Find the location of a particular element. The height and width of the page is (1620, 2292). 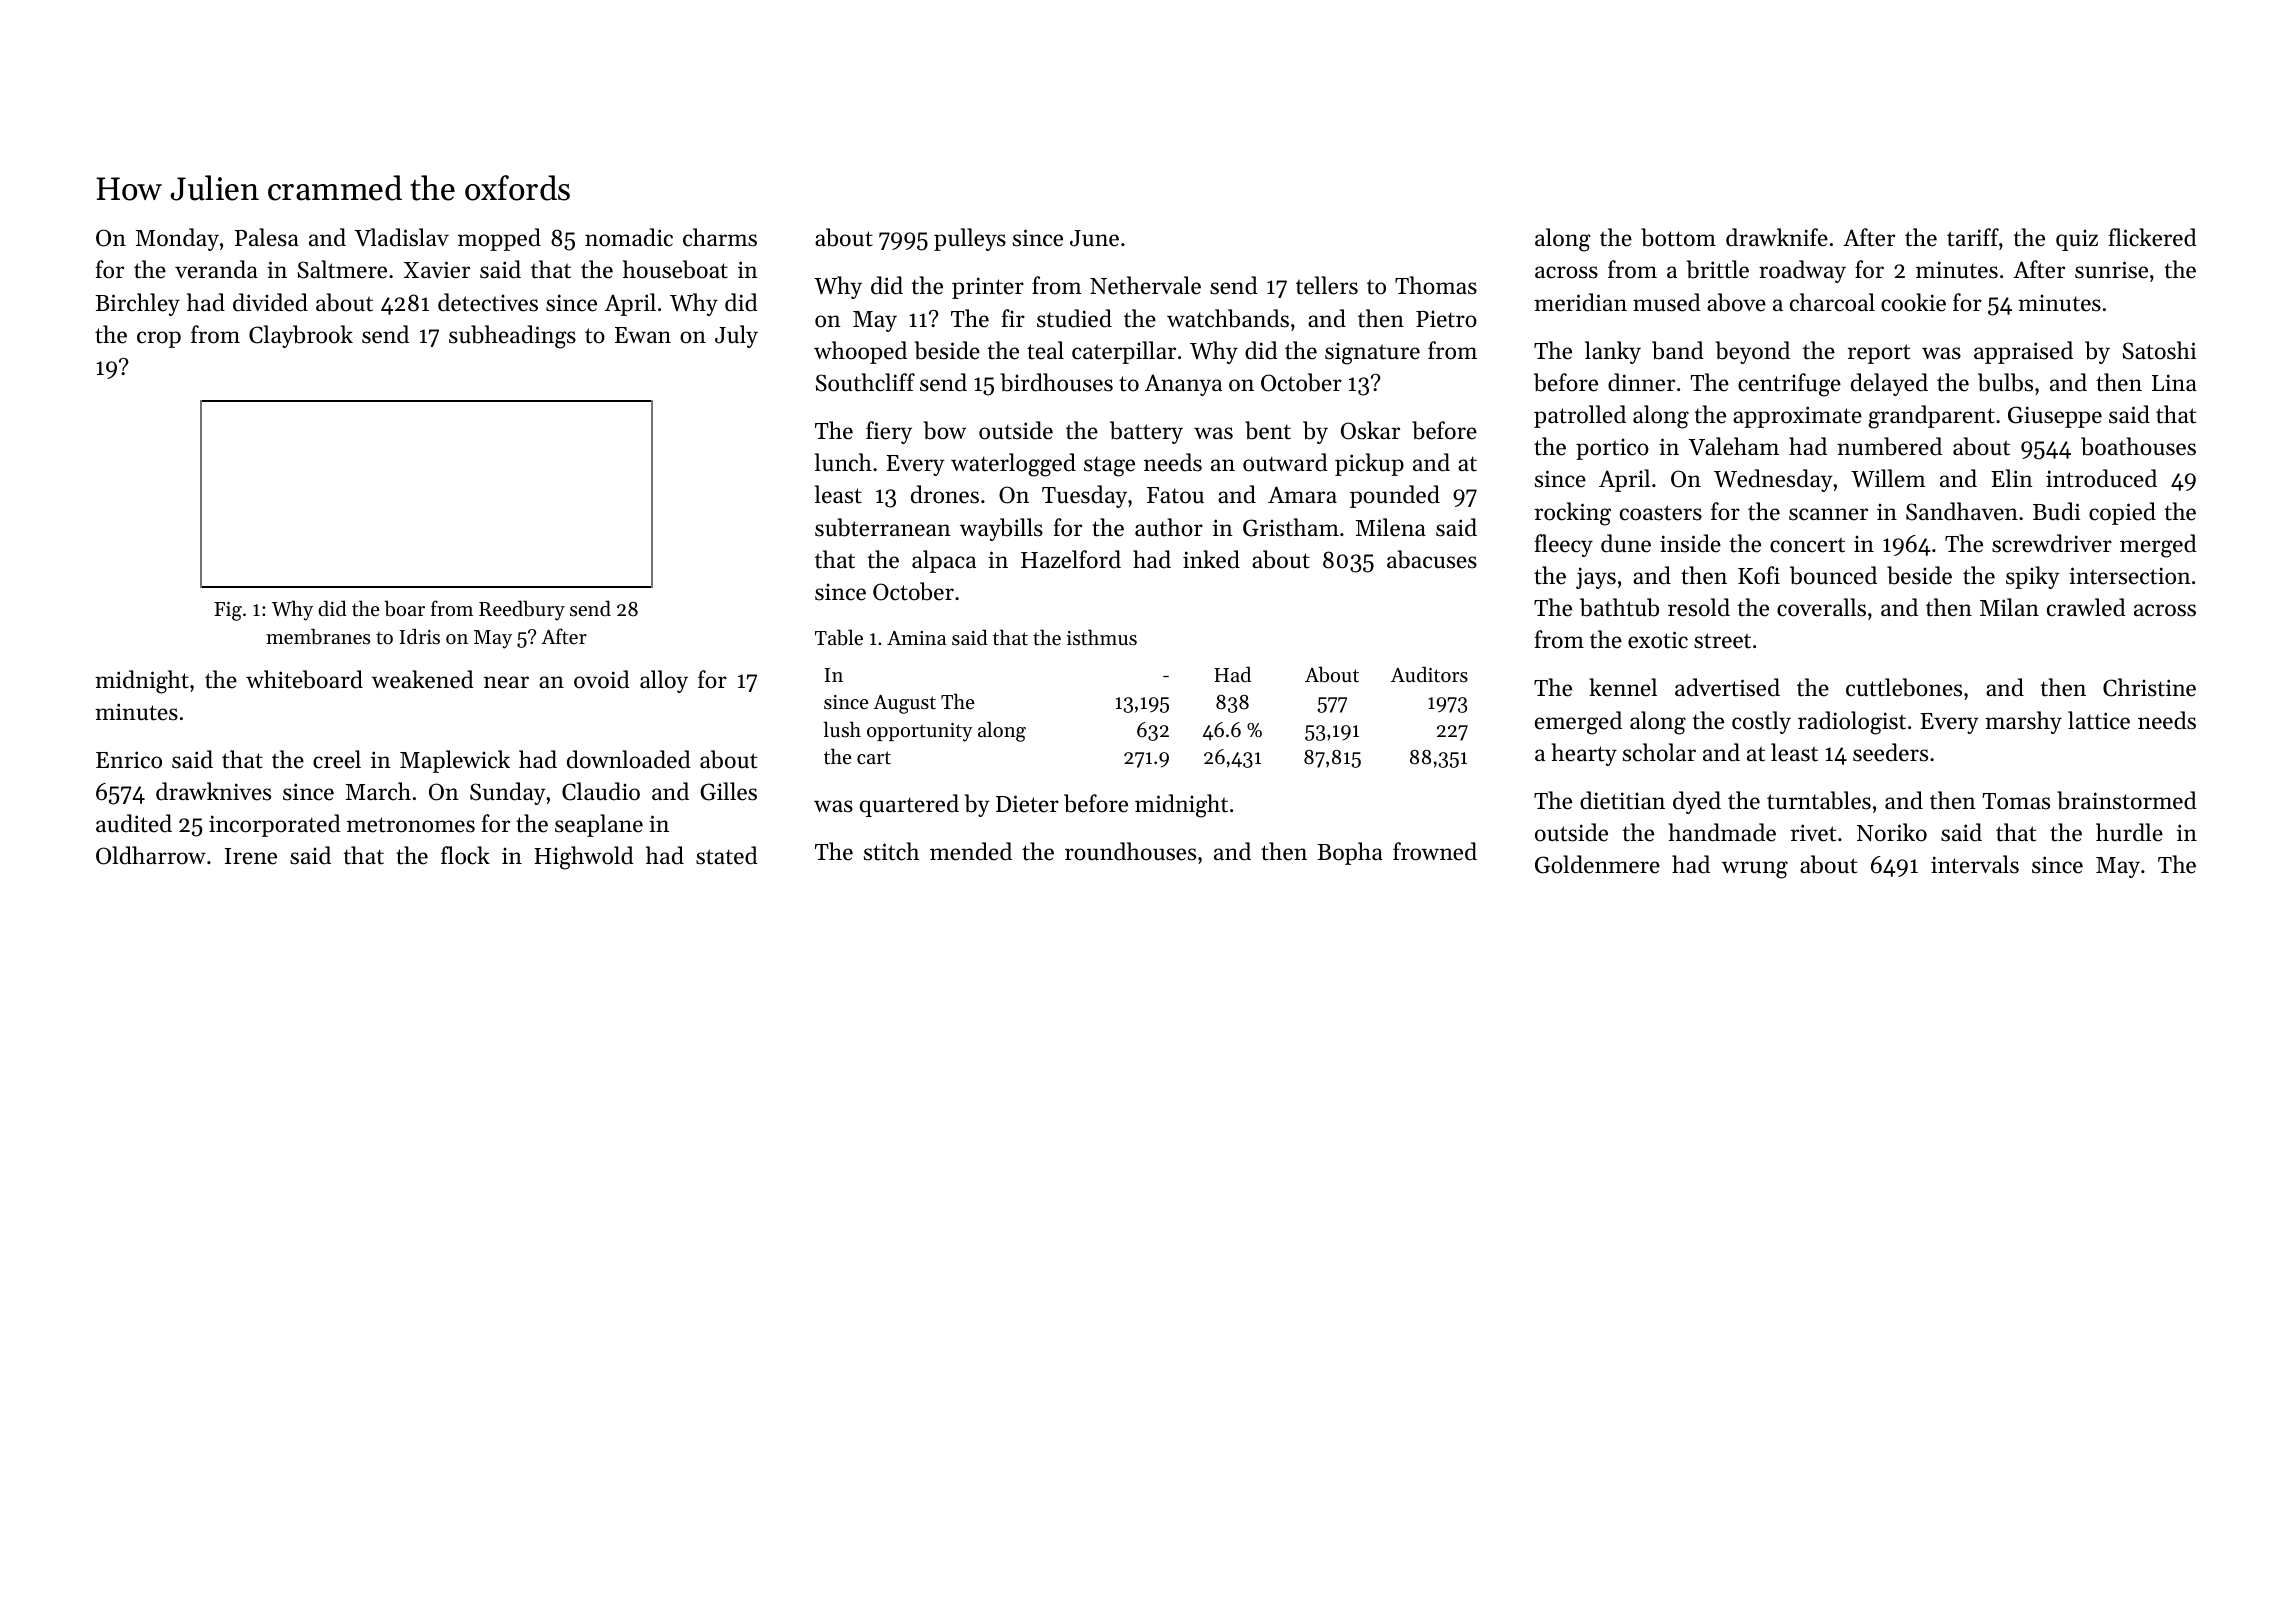

subterranean is located at coordinates (883, 527).
